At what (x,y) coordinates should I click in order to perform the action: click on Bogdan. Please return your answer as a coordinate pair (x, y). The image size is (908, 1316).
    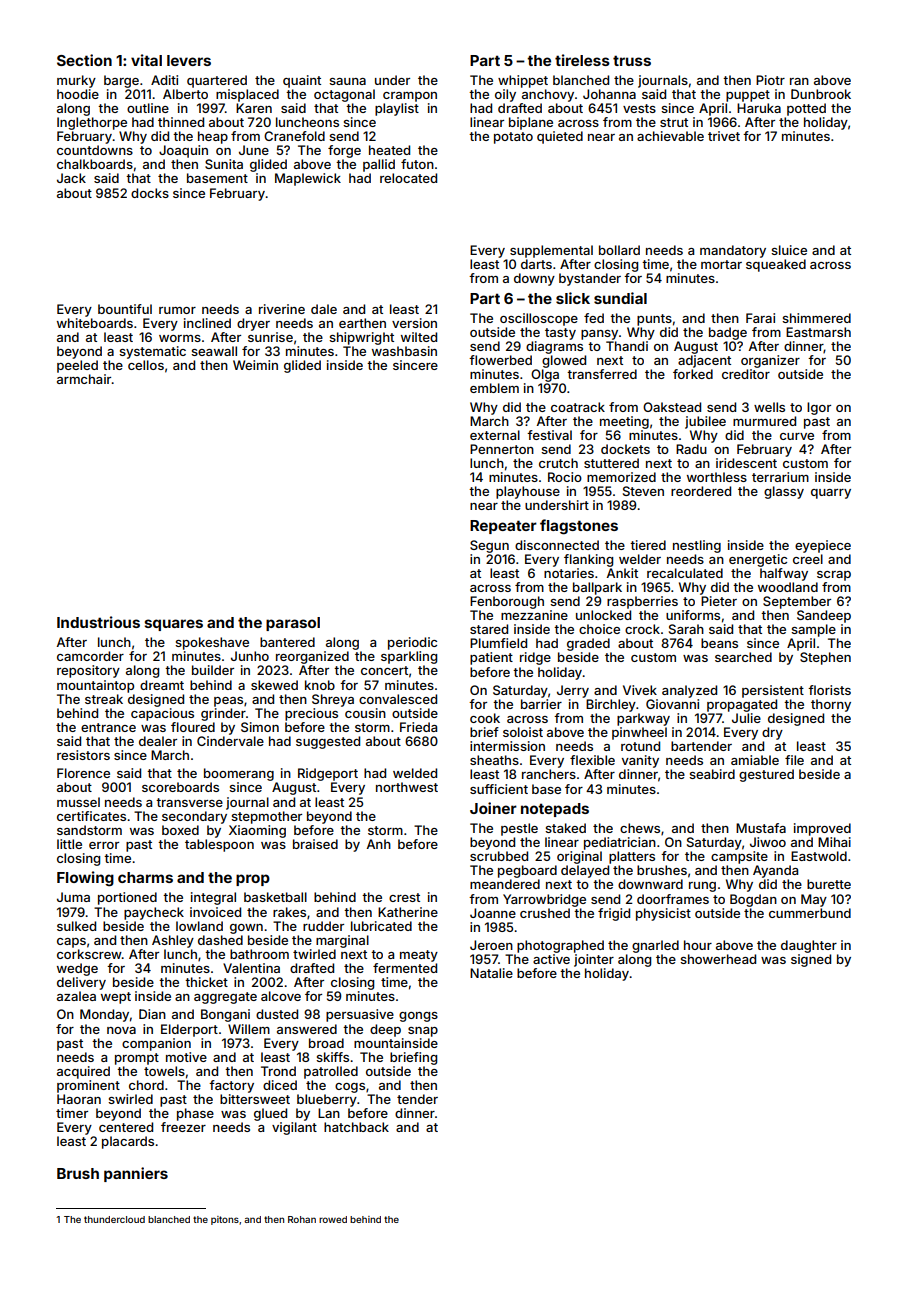
    Looking at the image, I should click on (753, 900).
